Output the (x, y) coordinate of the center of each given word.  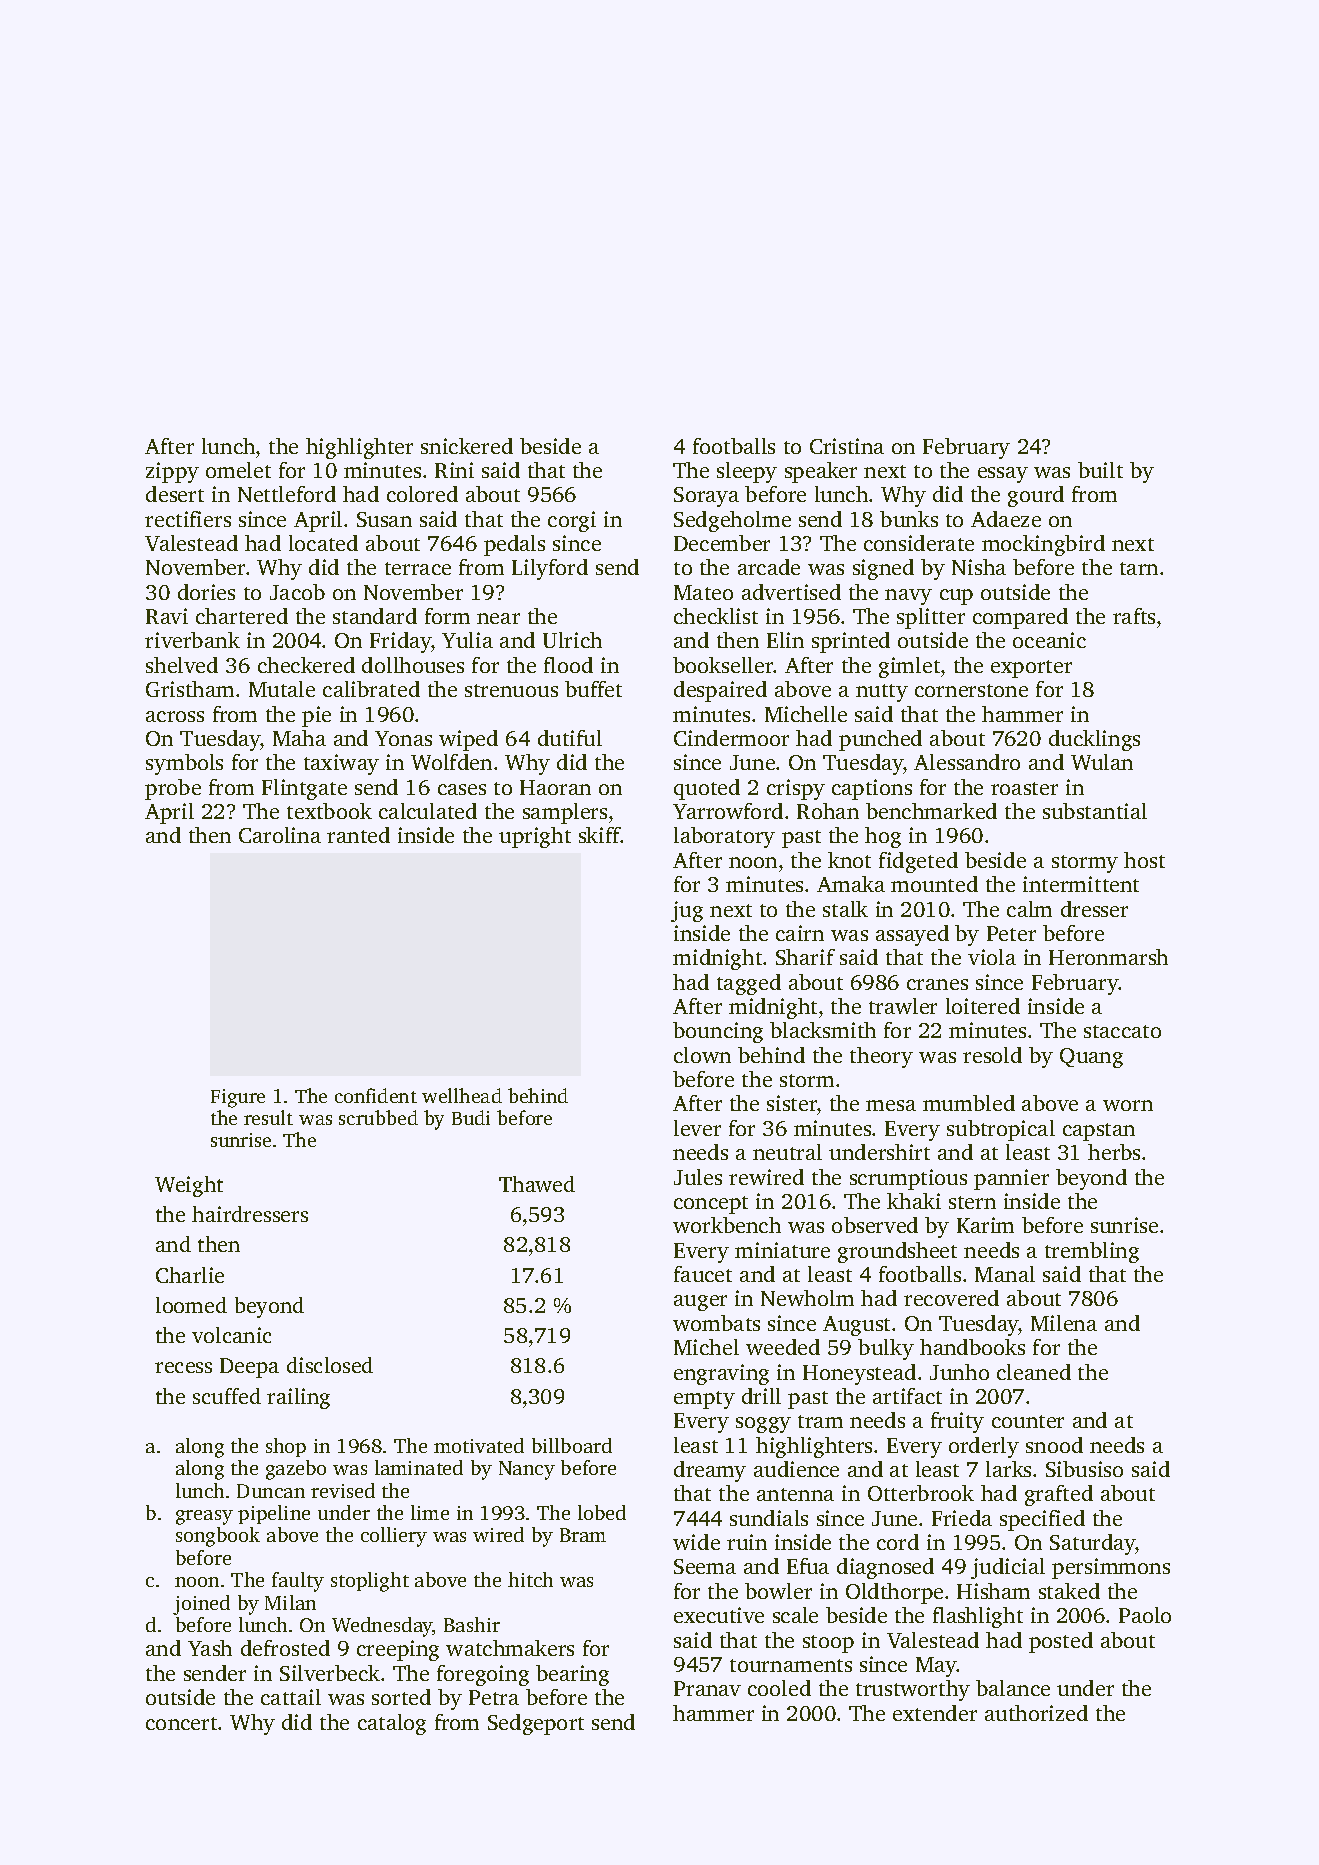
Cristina (847, 446)
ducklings (1094, 740)
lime (430, 1512)
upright (535, 837)
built (1100, 470)
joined (201, 1605)
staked (1069, 1591)
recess (183, 1367)
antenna (795, 1494)
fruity (957, 1422)
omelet (238, 470)
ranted (358, 835)
